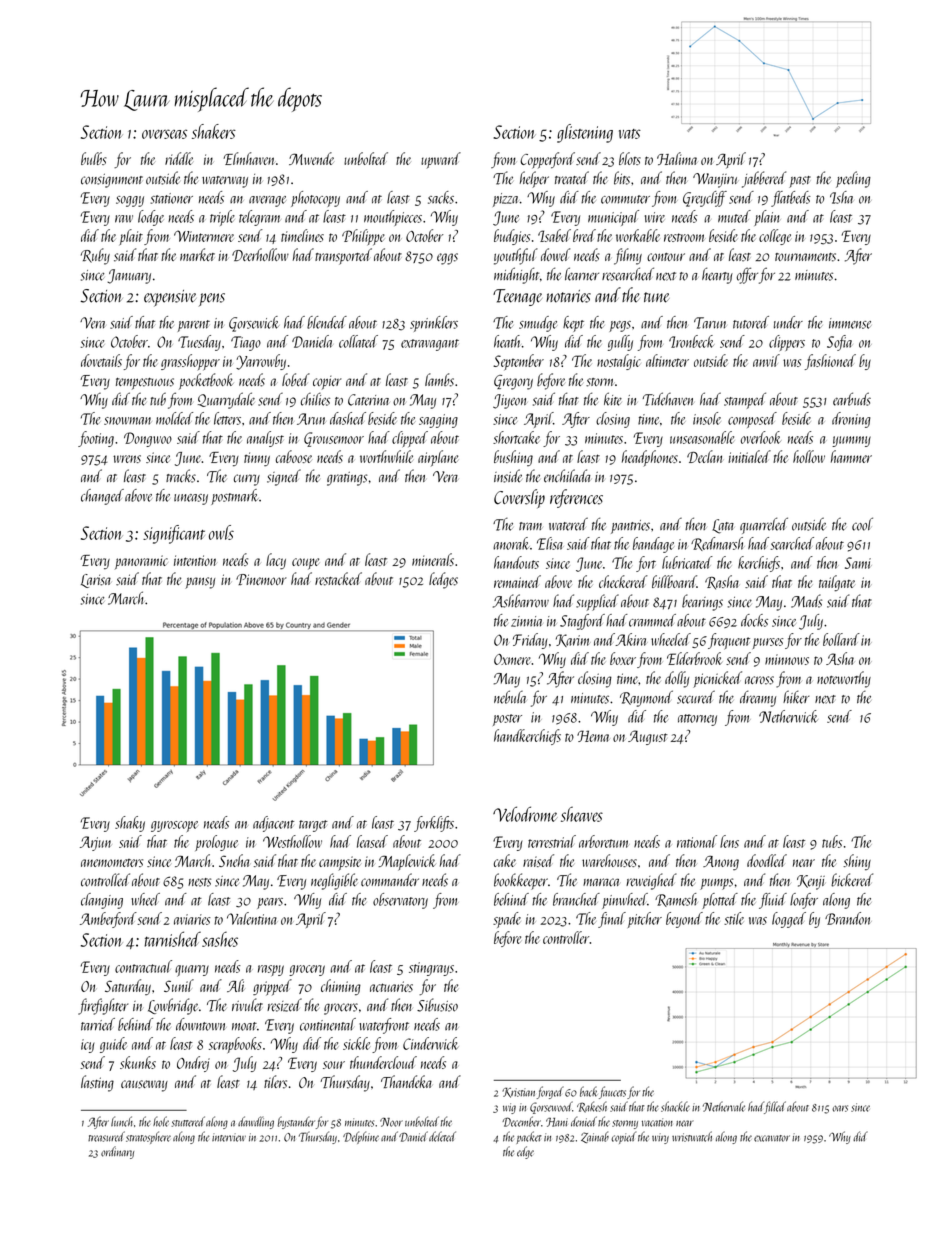 This screenshot has height=1233, width=952. Describe the element at coordinates (194, 326) in the screenshot. I see `parent` at that location.
